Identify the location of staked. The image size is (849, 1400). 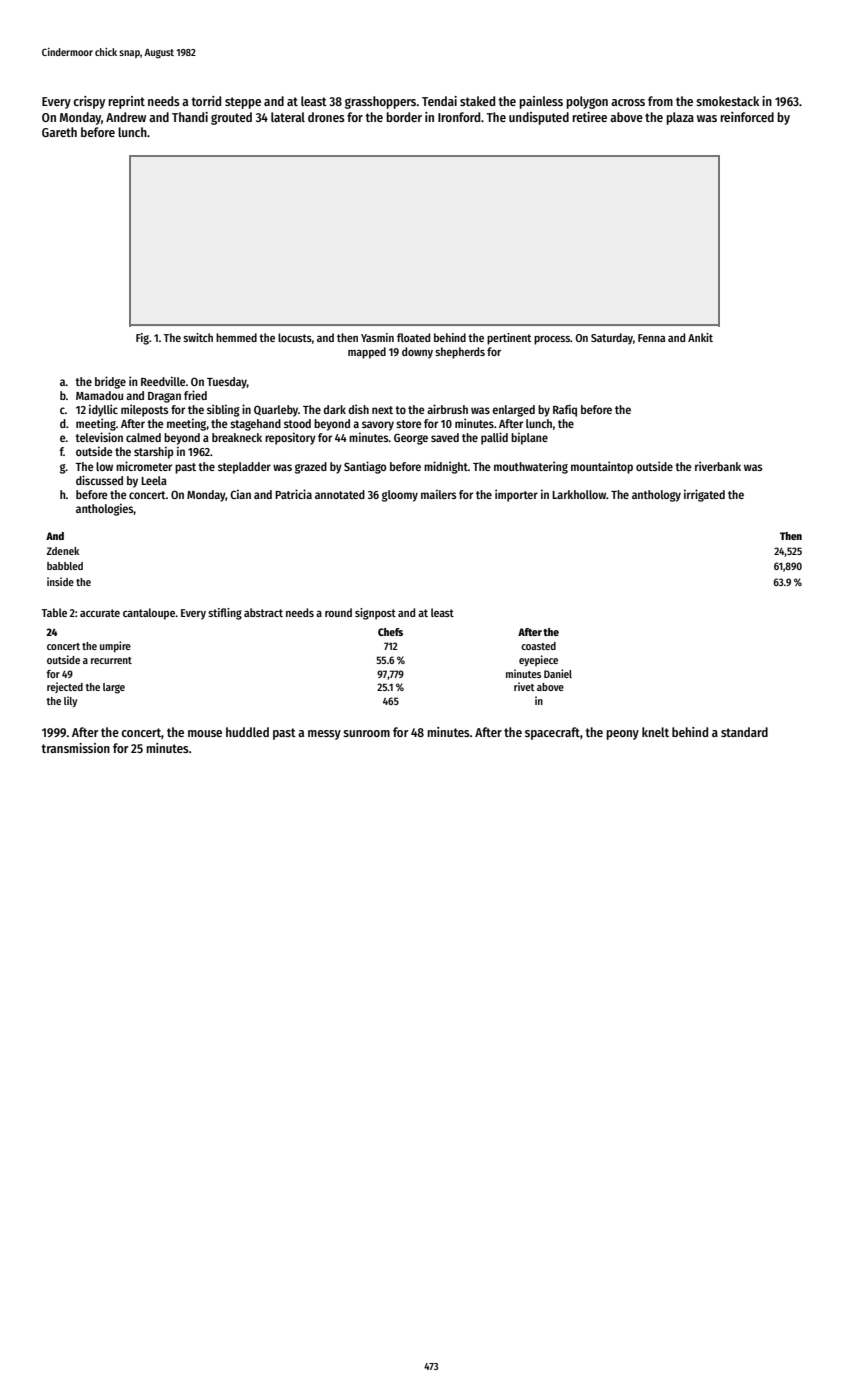
(477, 101).
